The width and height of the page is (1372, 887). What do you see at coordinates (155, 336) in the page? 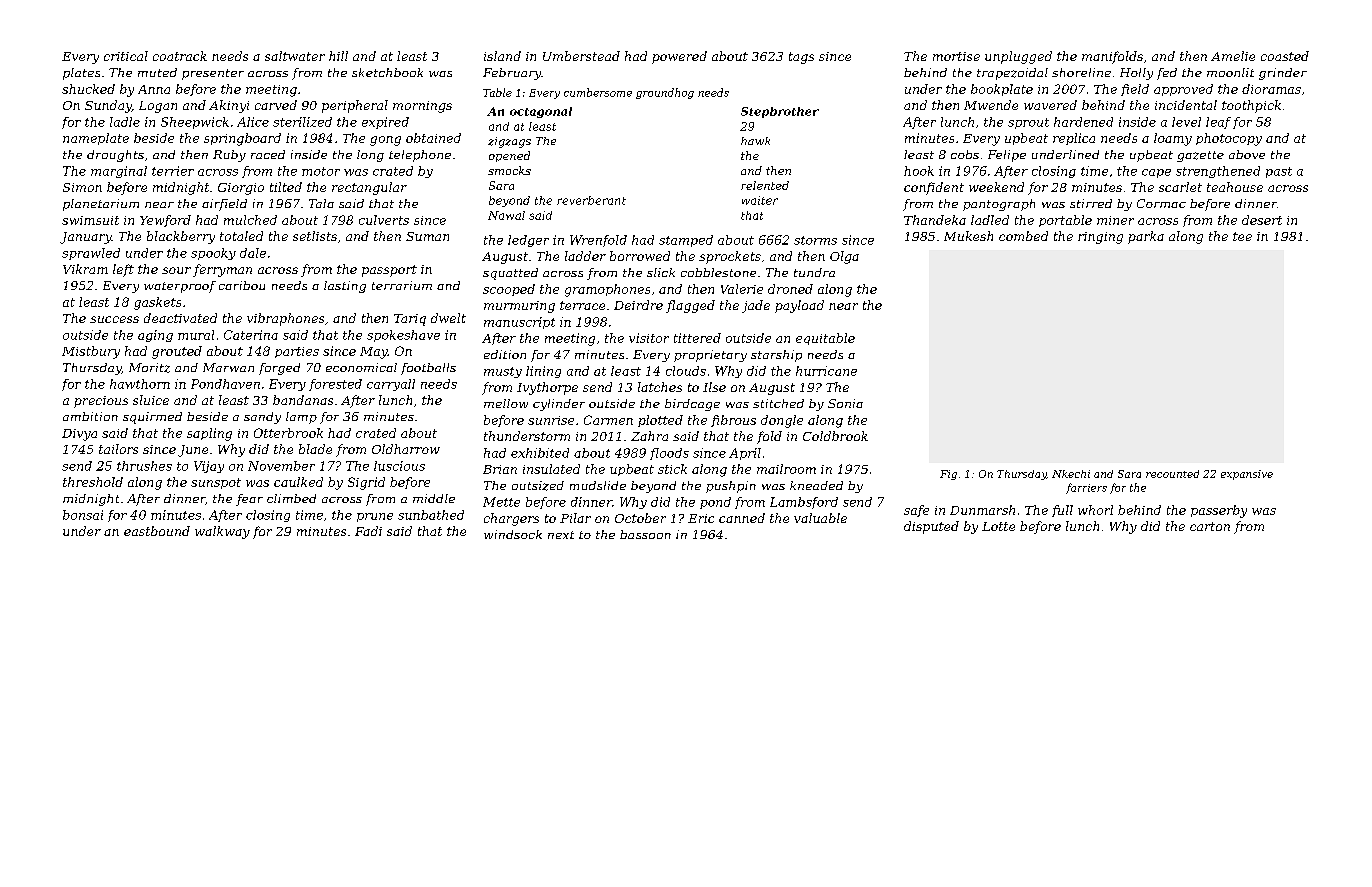
I see `aging` at bounding box center [155, 336].
